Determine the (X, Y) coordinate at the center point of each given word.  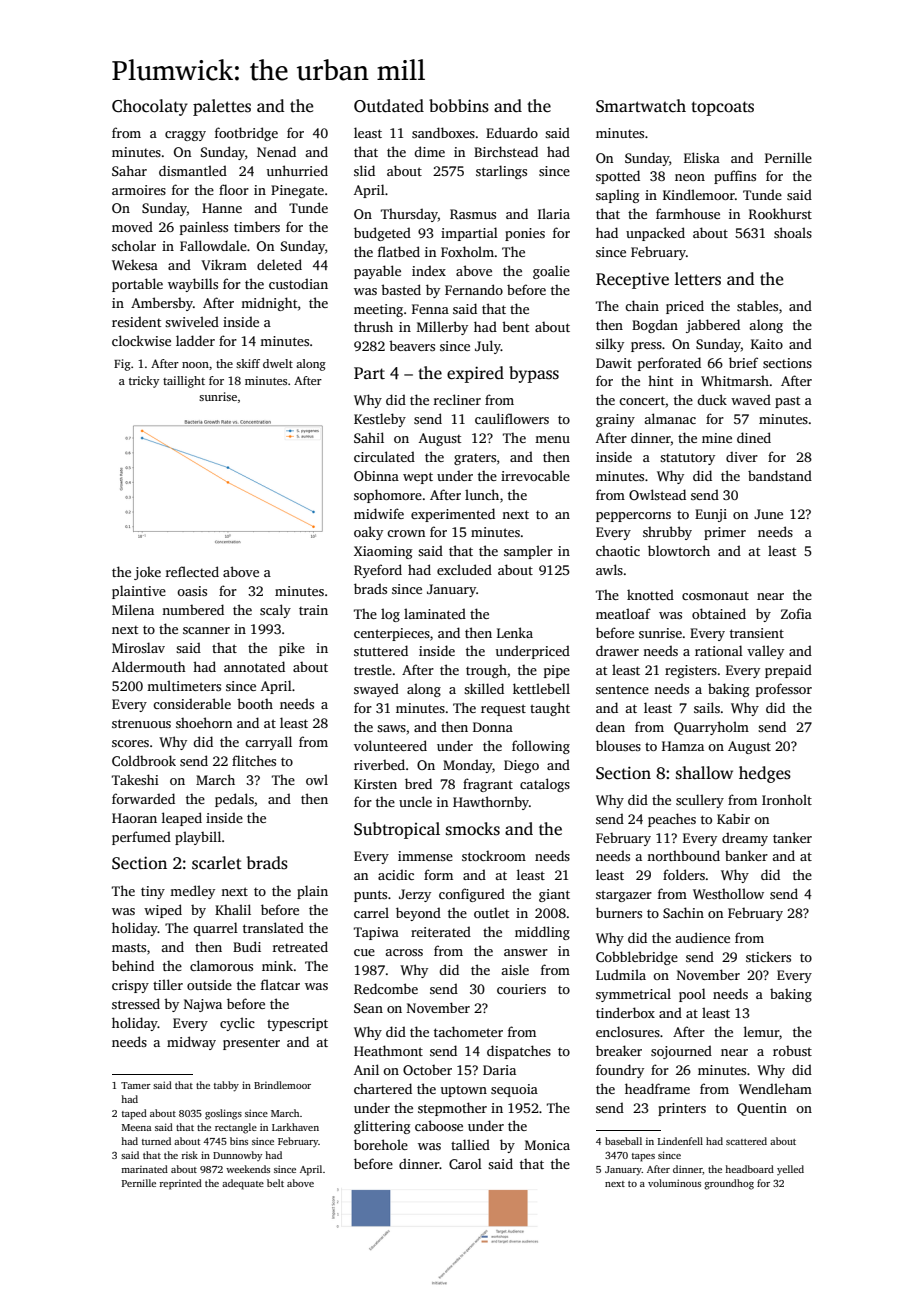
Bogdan (655, 326)
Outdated (389, 106)
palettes (222, 107)
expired (475, 374)
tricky (144, 382)
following (541, 747)
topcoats (722, 108)
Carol (465, 1163)
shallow (704, 773)
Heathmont (388, 1050)
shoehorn (204, 722)
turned (156, 1141)
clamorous (221, 965)
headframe (657, 1088)
